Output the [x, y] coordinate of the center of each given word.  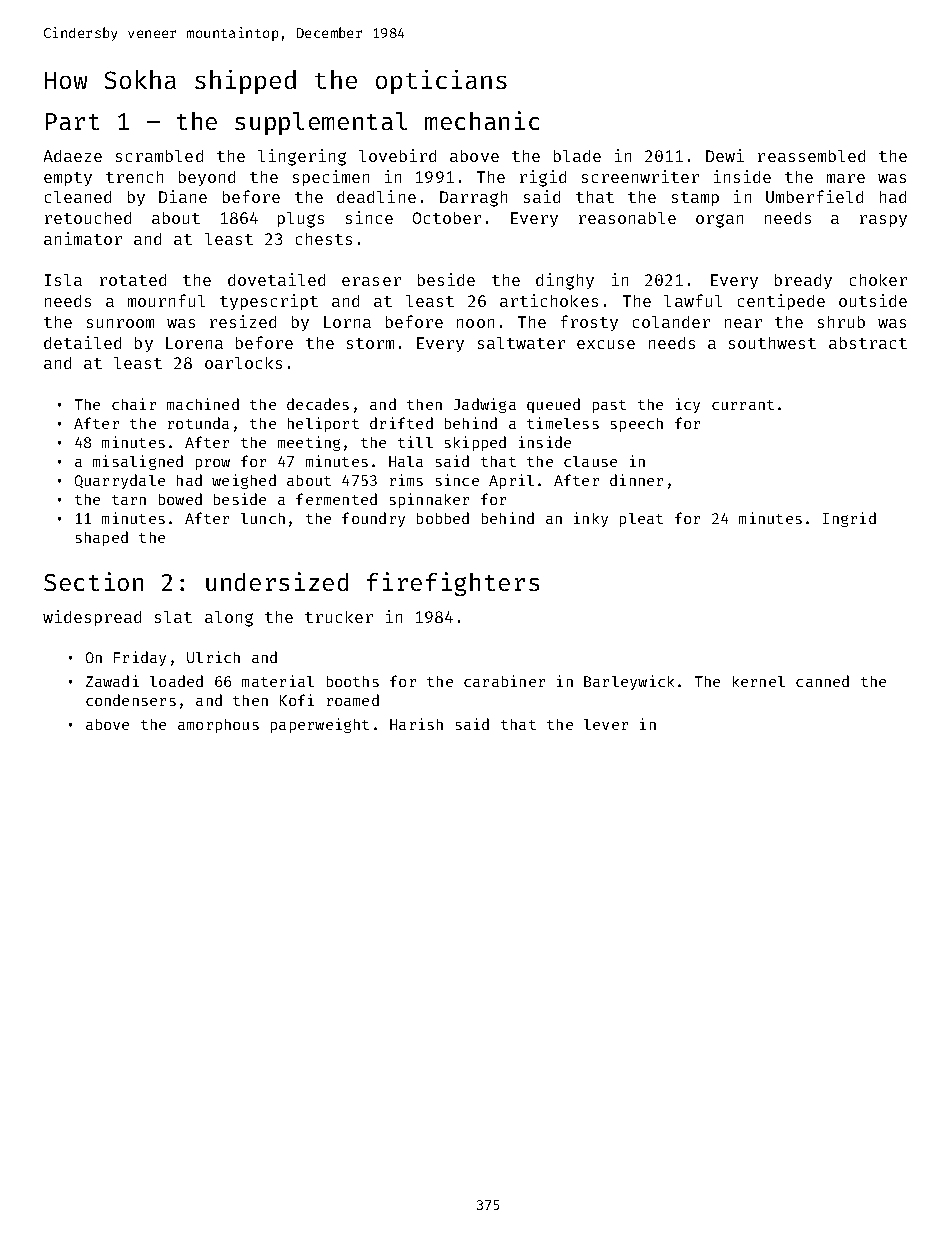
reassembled [811, 156]
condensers [131, 700]
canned [822, 681]
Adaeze [73, 156]
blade [577, 156]
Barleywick [629, 682]
